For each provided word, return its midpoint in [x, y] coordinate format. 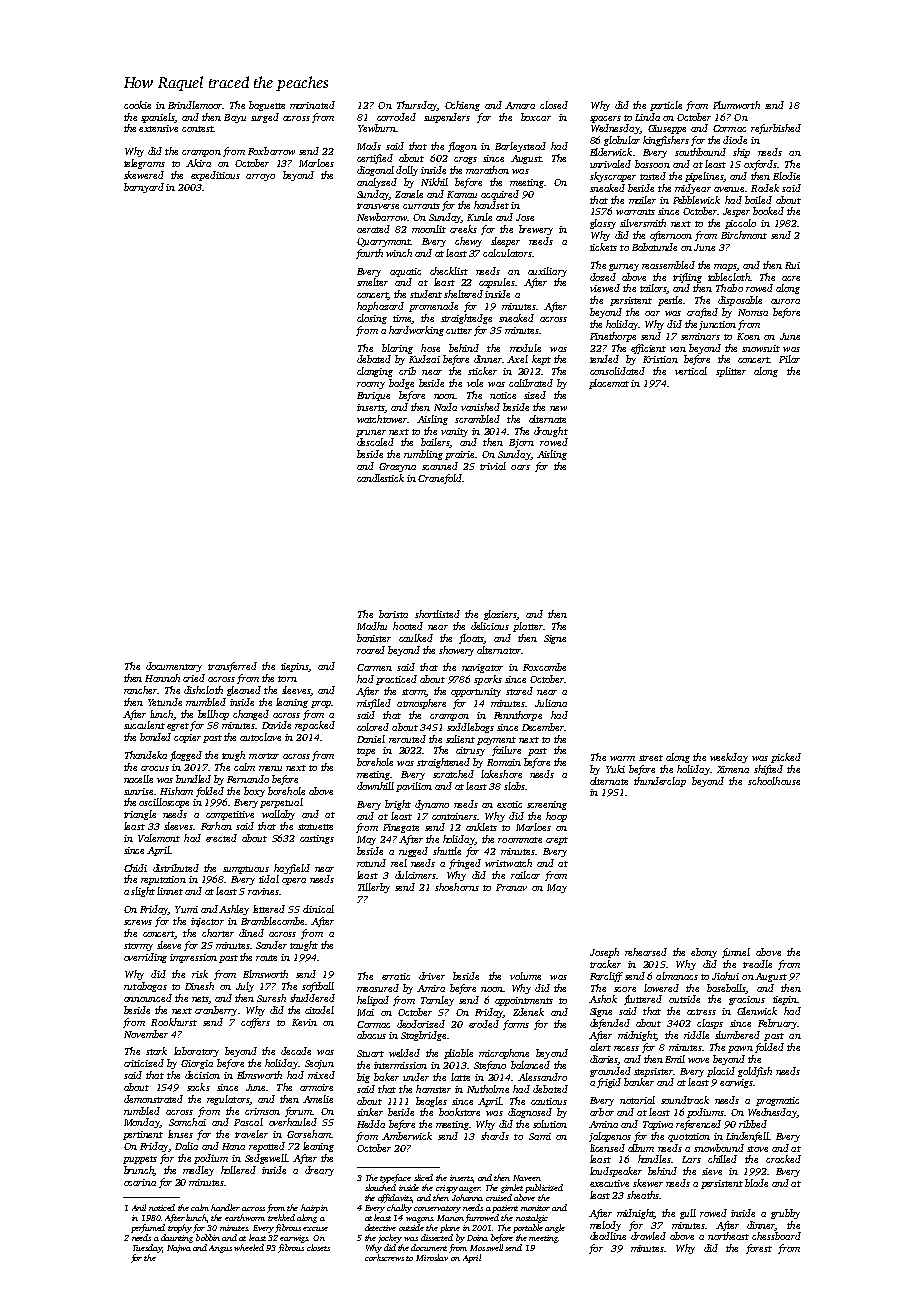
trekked [281, 1217]
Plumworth [736, 105]
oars [520, 467]
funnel [736, 953]
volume [525, 976]
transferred [232, 667]
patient [505, 1209]
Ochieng [462, 106]
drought [551, 432]
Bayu [235, 118]
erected [221, 838]
